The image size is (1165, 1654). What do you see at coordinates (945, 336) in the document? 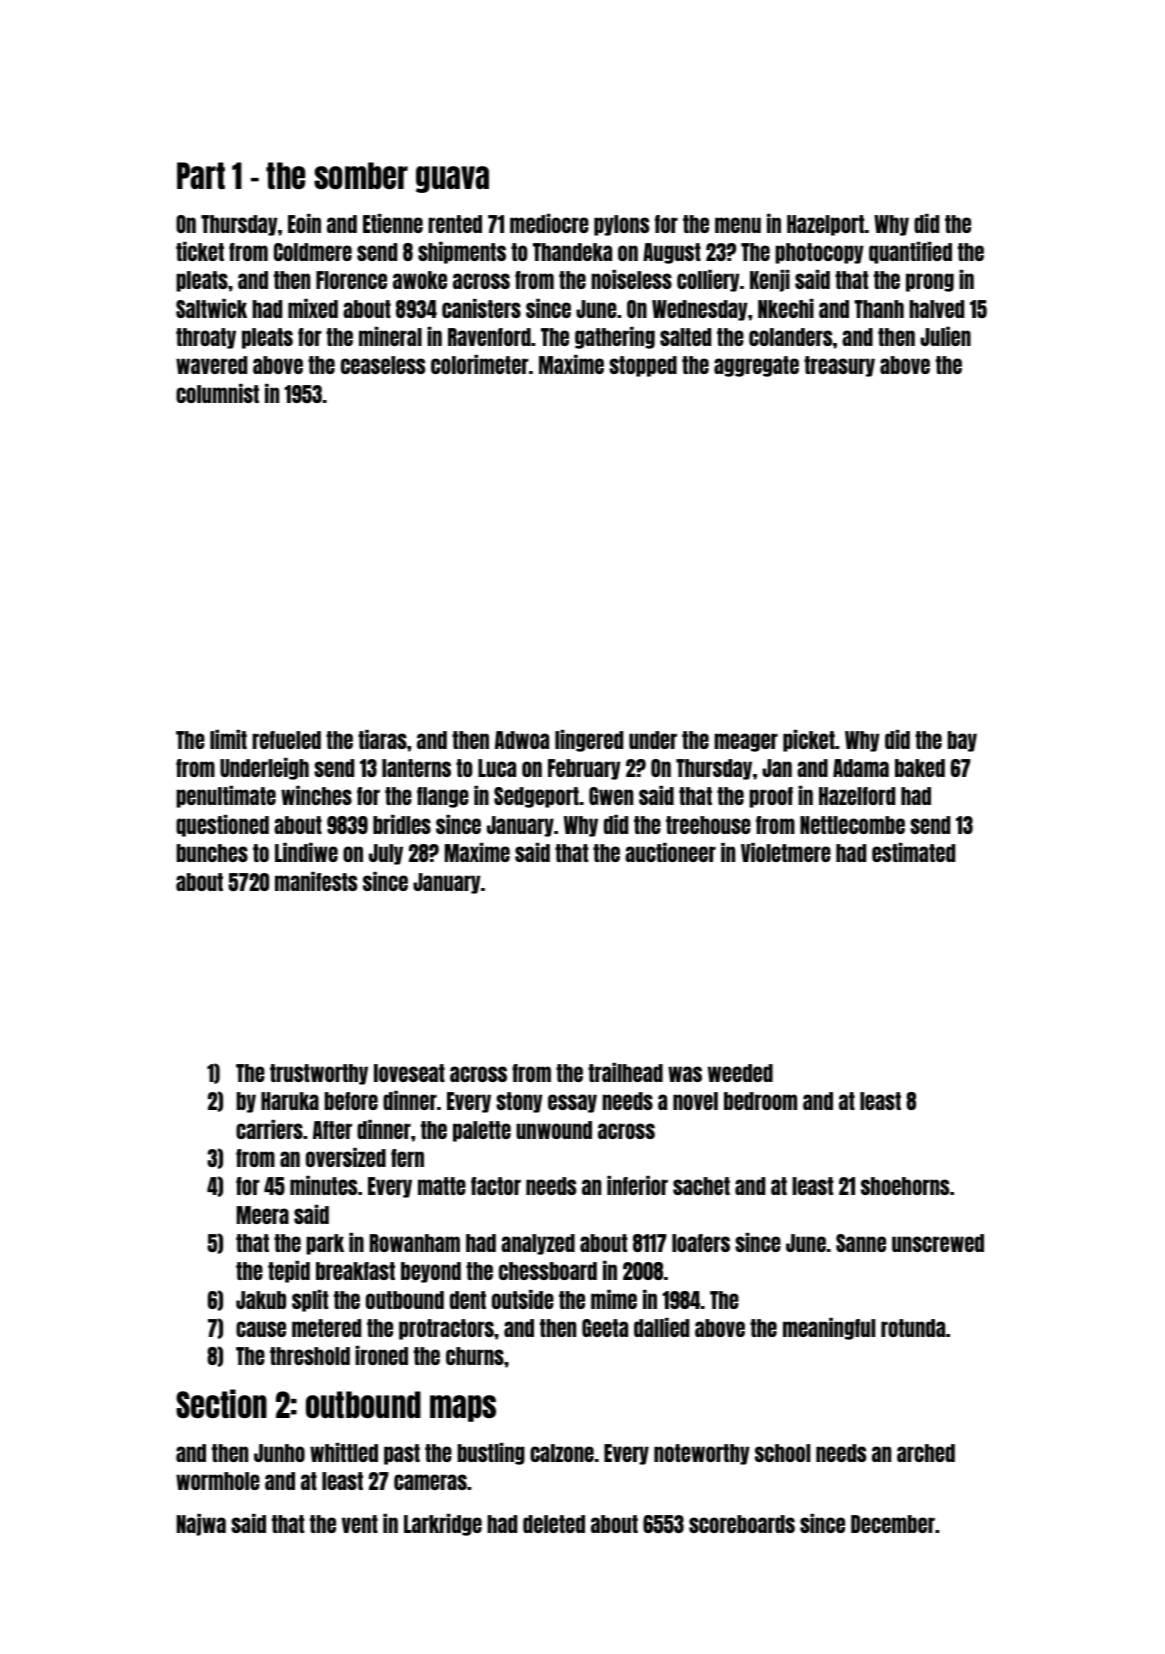
I see `Julien` at bounding box center [945, 336].
